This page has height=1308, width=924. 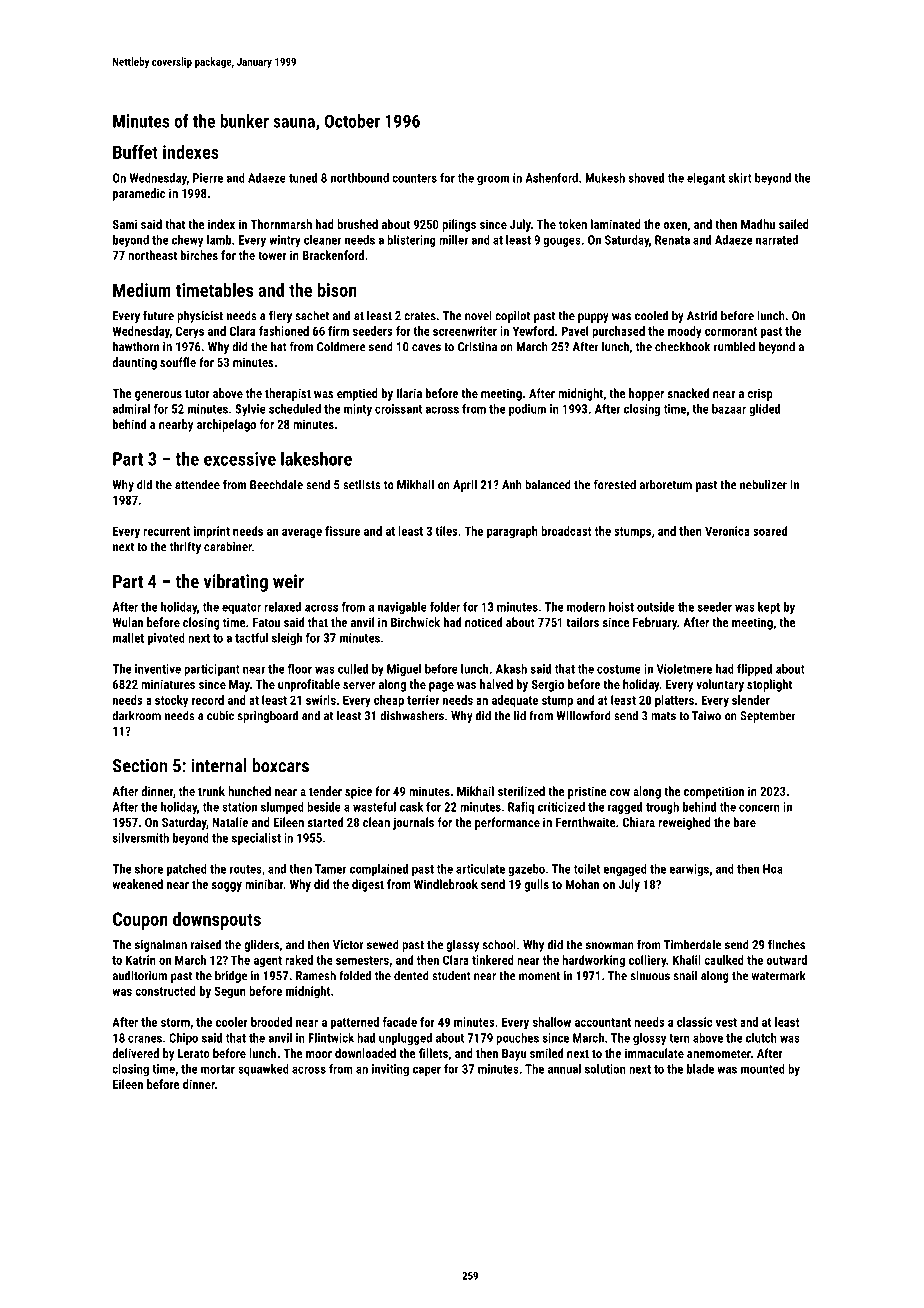 I want to click on brooded, so click(x=271, y=1022).
